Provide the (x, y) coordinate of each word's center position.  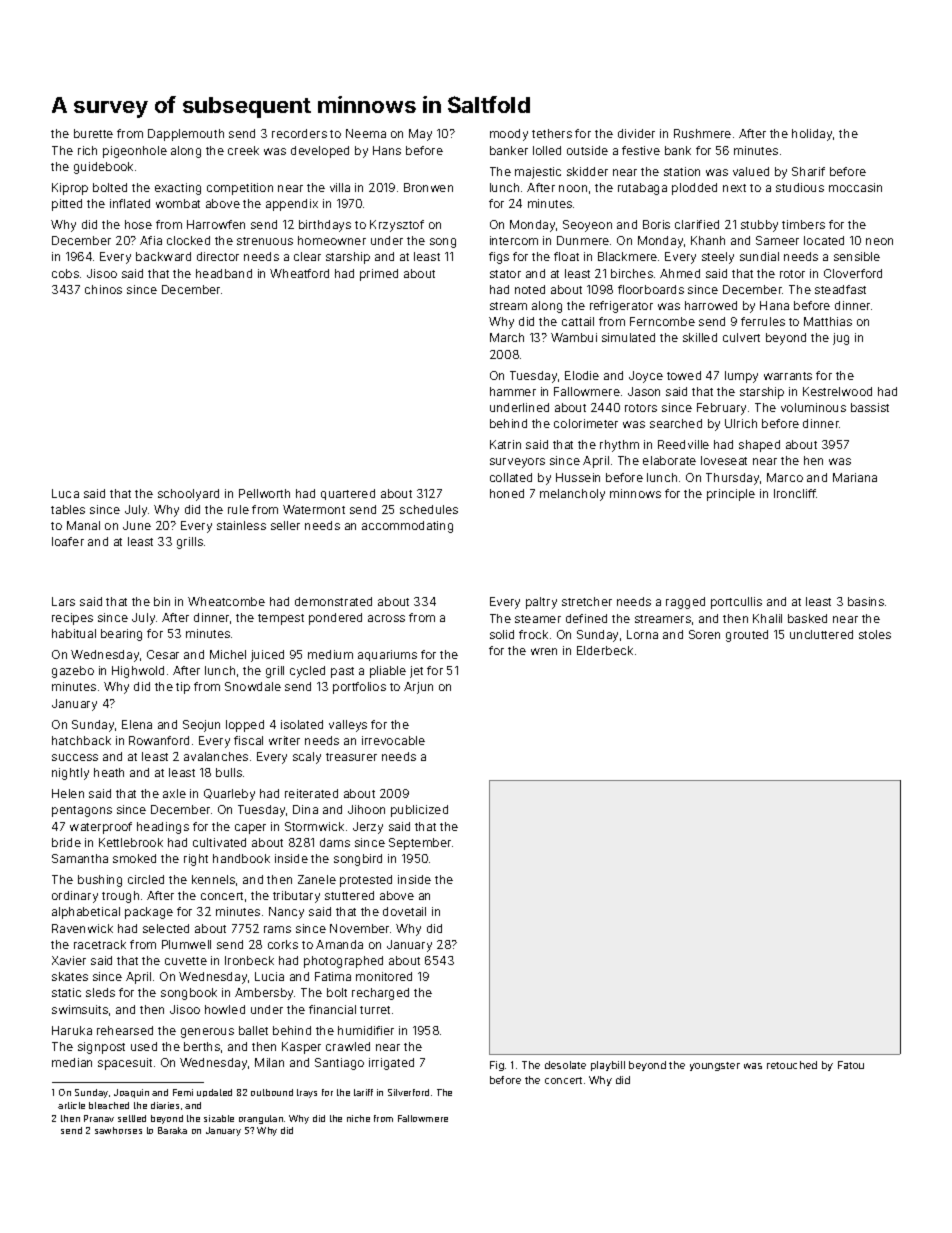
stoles (875, 634)
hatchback (81, 740)
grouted (747, 636)
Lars (63, 601)
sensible (857, 256)
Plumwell (186, 944)
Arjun (418, 688)
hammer (513, 391)
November (359, 928)
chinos (103, 289)
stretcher (587, 601)
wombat (178, 203)
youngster (715, 1066)
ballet (253, 1030)
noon (573, 188)
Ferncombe (662, 321)
